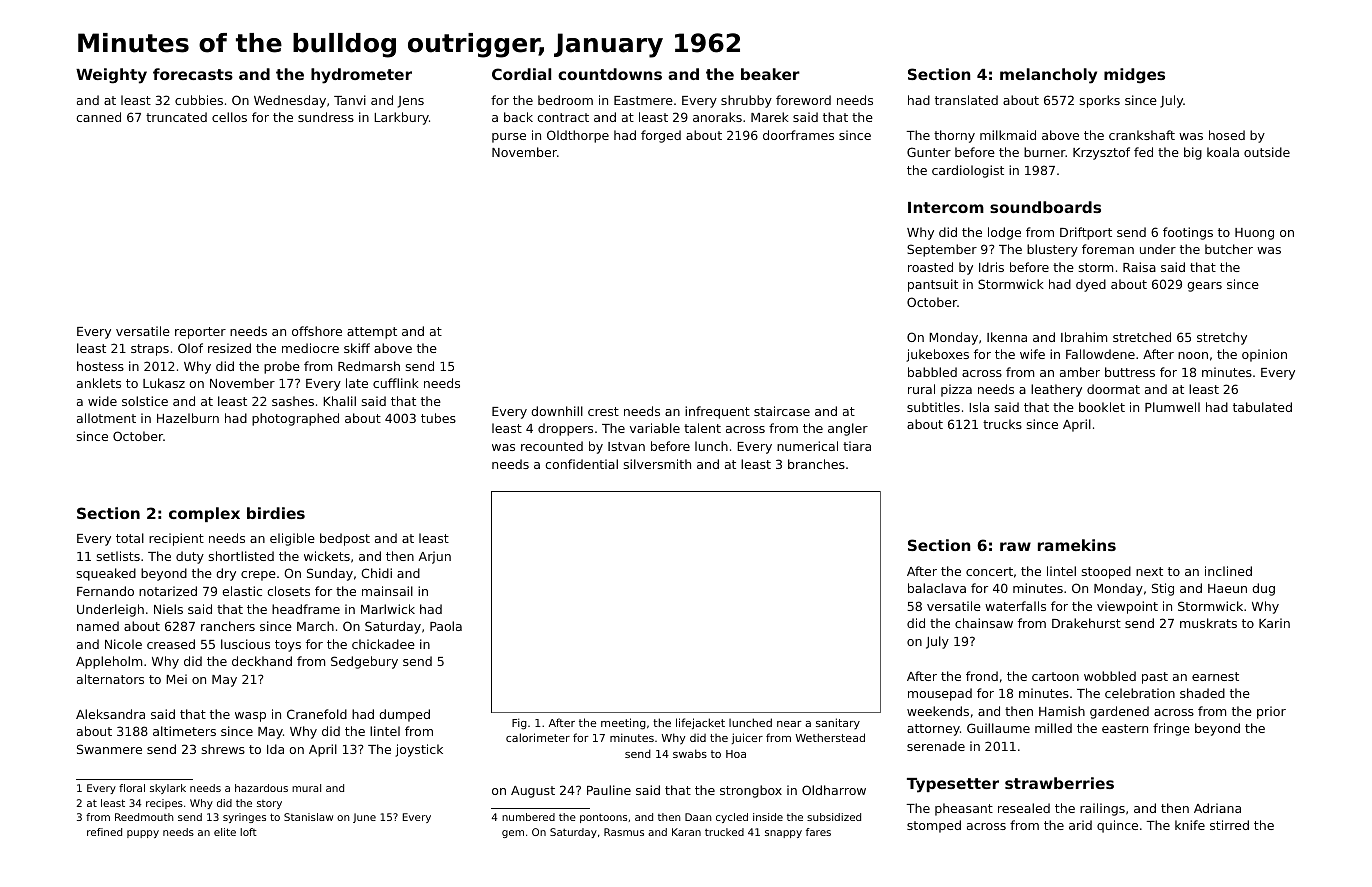 The width and height of the page is (1372, 887). Describe the element at coordinates (783, 834) in the page. I see `snappy` at that location.
